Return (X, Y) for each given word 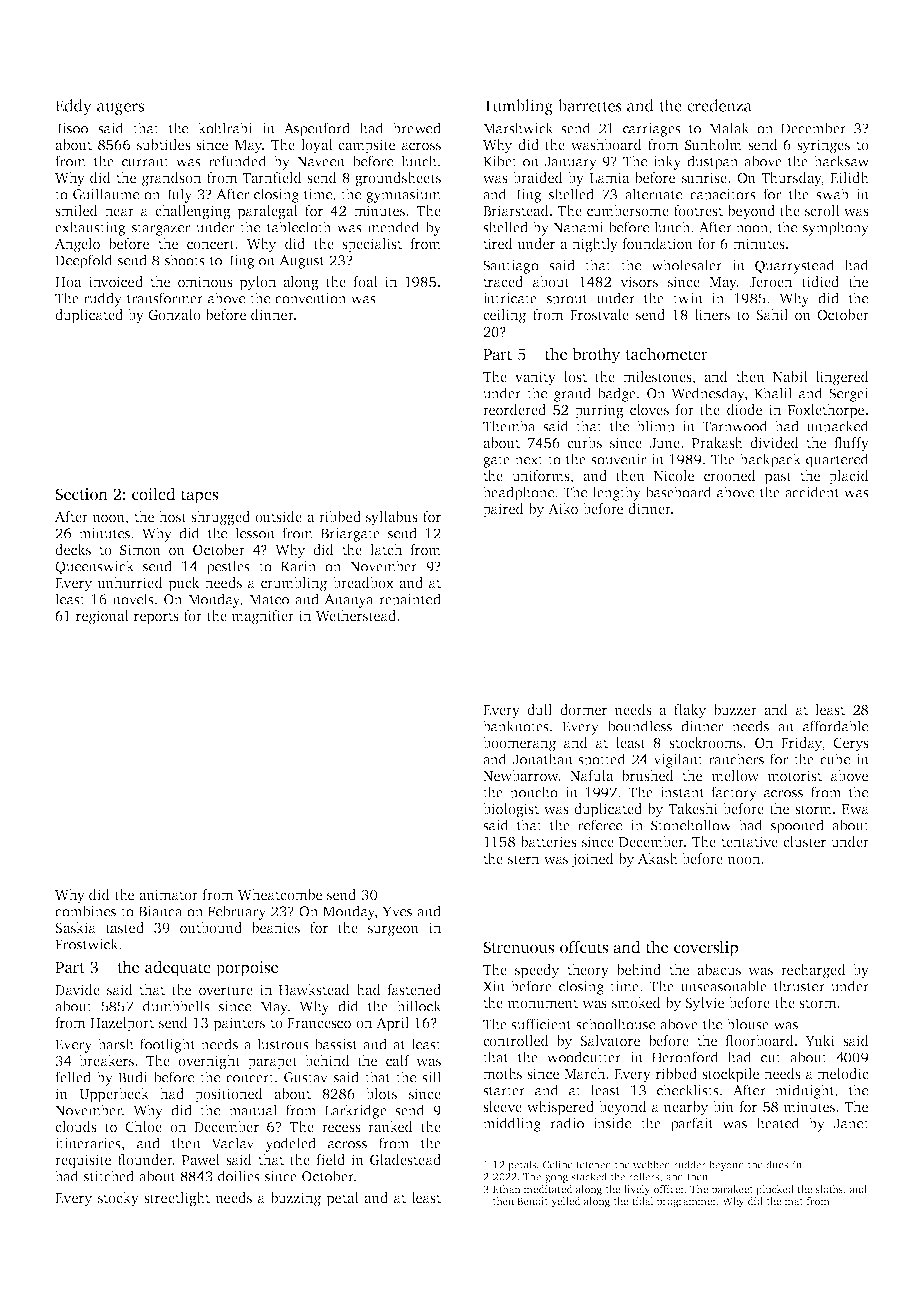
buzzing (295, 1199)
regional (102, 617)
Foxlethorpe (826, 411)
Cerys (851, 744)
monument (543, 1003)
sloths (829, 1189)
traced (503, 281)
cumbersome (628, 210)
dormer (583, 709)
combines (85, 911)
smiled (76, 210)
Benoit (532, 1201)
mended (394, 227)
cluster (804, 841)
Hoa (68, 282)
